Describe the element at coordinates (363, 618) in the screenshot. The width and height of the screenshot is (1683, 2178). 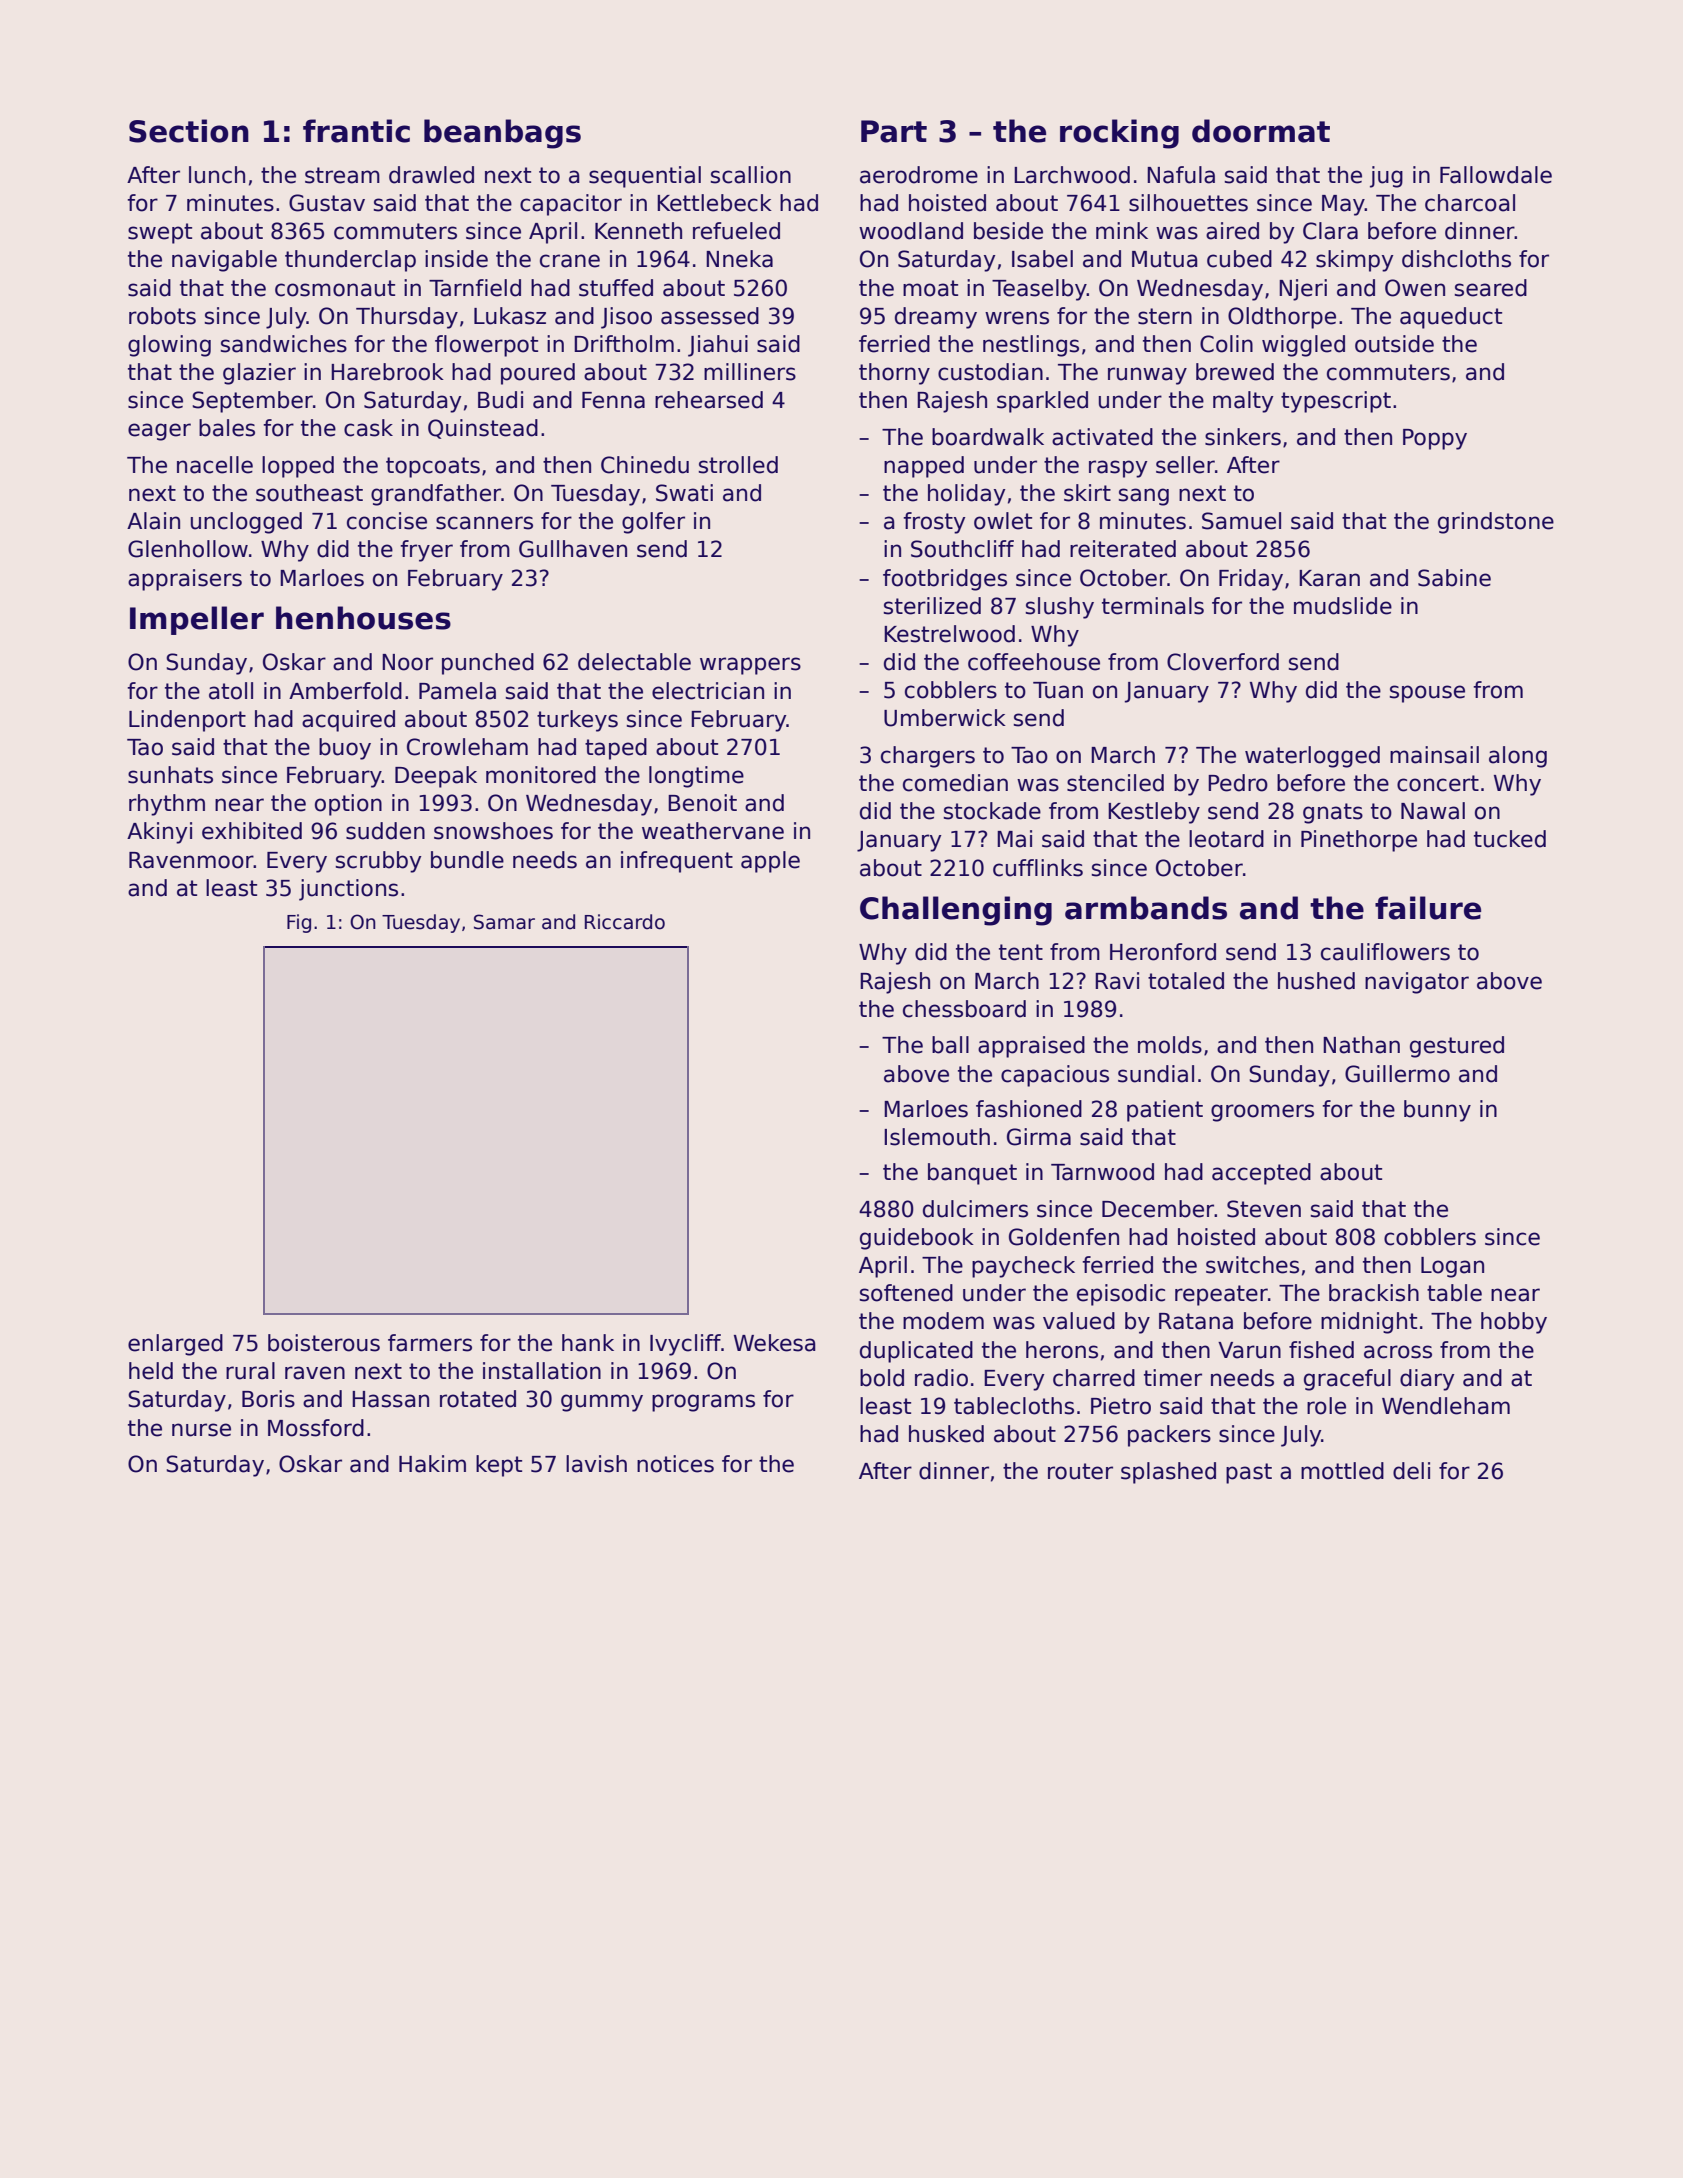
I see `henhouses` at that location.
